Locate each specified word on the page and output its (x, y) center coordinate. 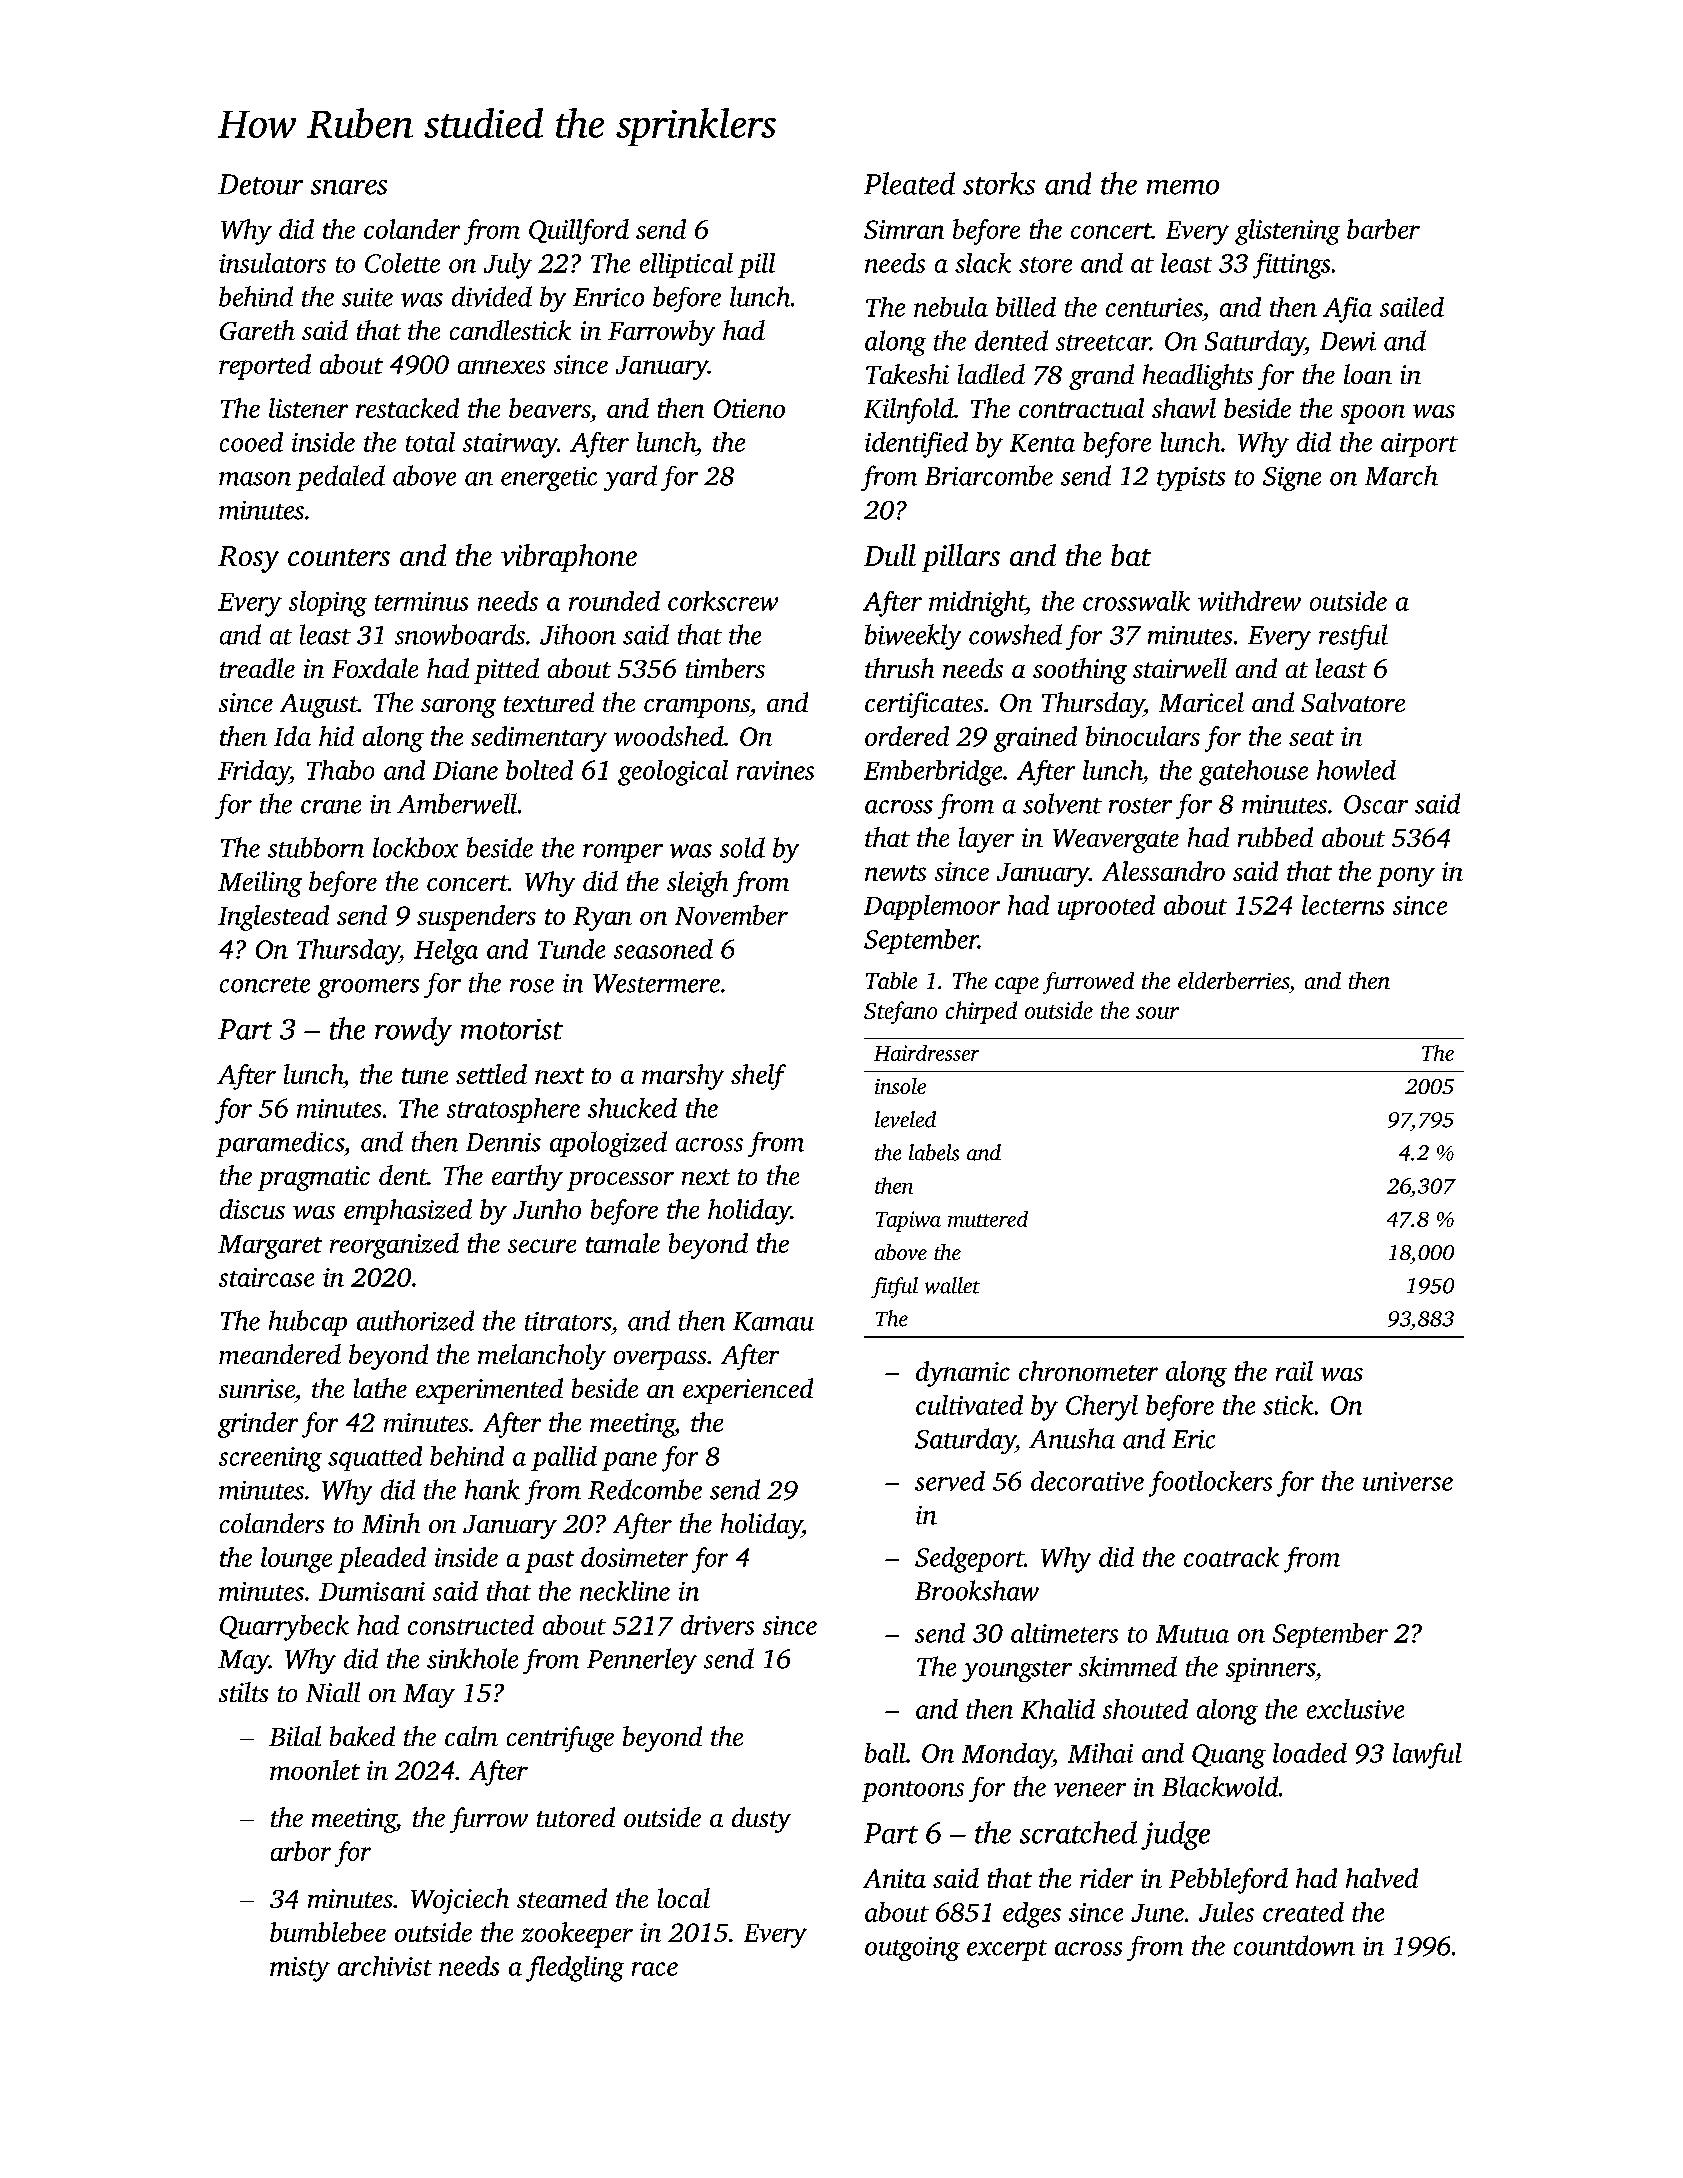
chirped (981, 1012)
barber (1383, 229)
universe (1408, 1481)
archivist (385, 1966)
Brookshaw (977, 1590)
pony (1406, 877)
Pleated (909, 183)
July (508, 266)
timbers (725, 668)
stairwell (1180, 668)
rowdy (413, 1031)
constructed (471, 1625)
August (319, 706)
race (655, 1969)
